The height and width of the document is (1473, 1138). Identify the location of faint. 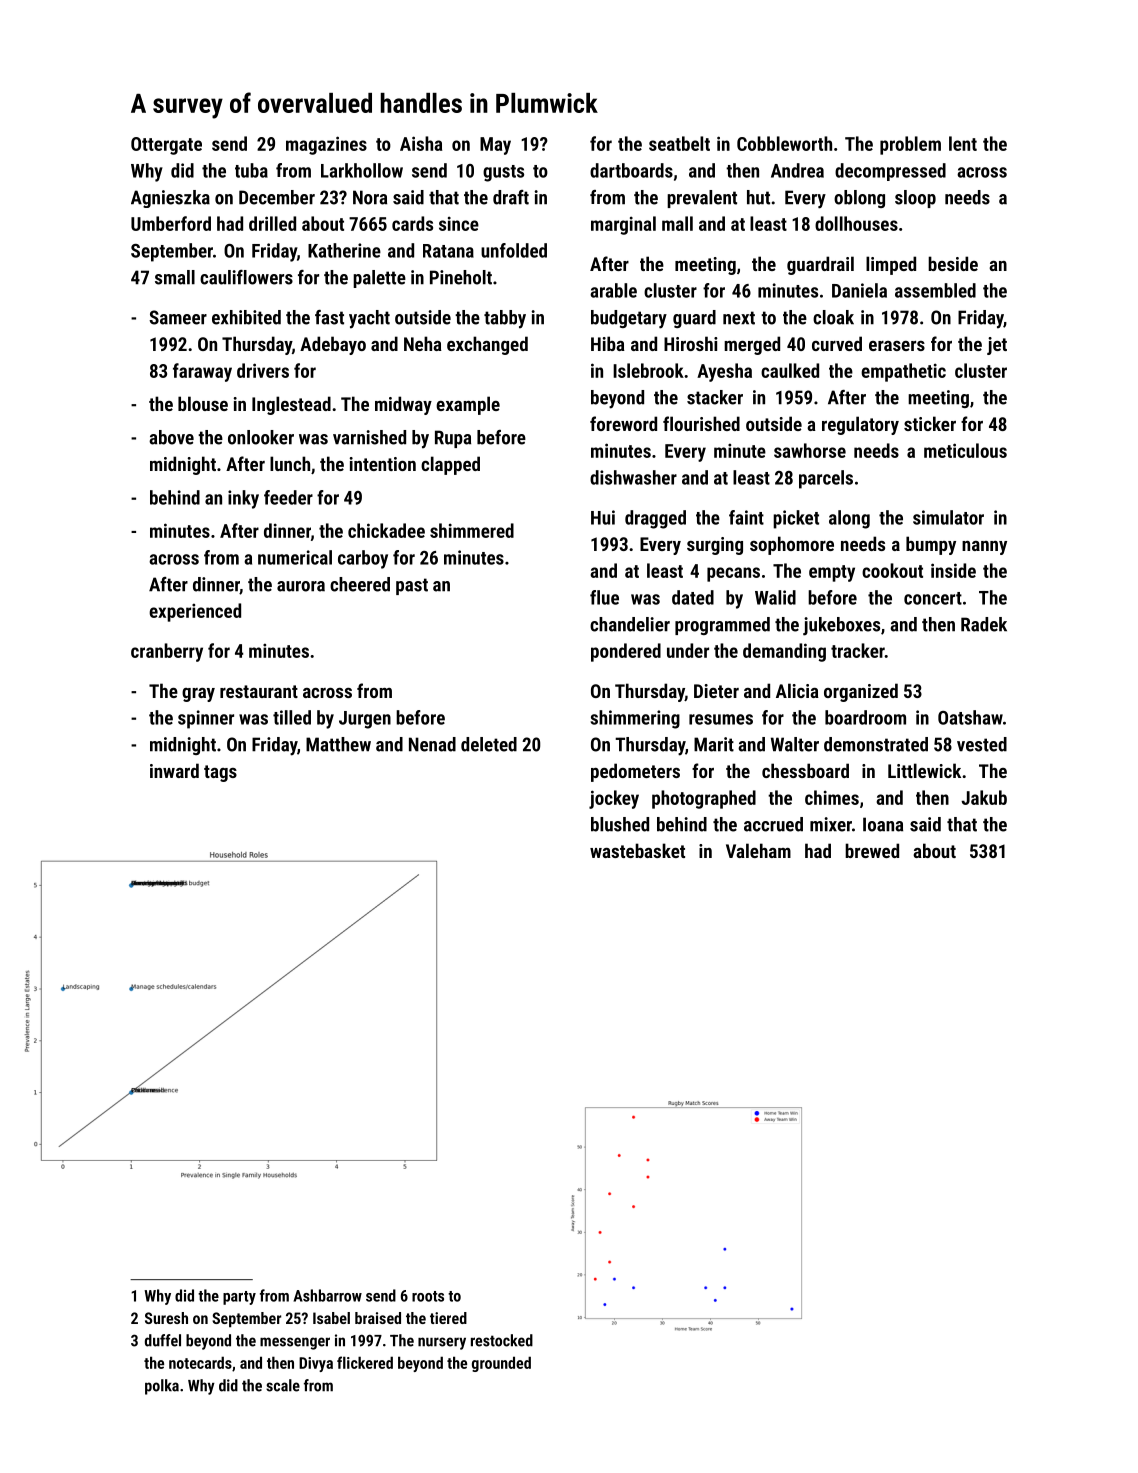
(746, 517).
